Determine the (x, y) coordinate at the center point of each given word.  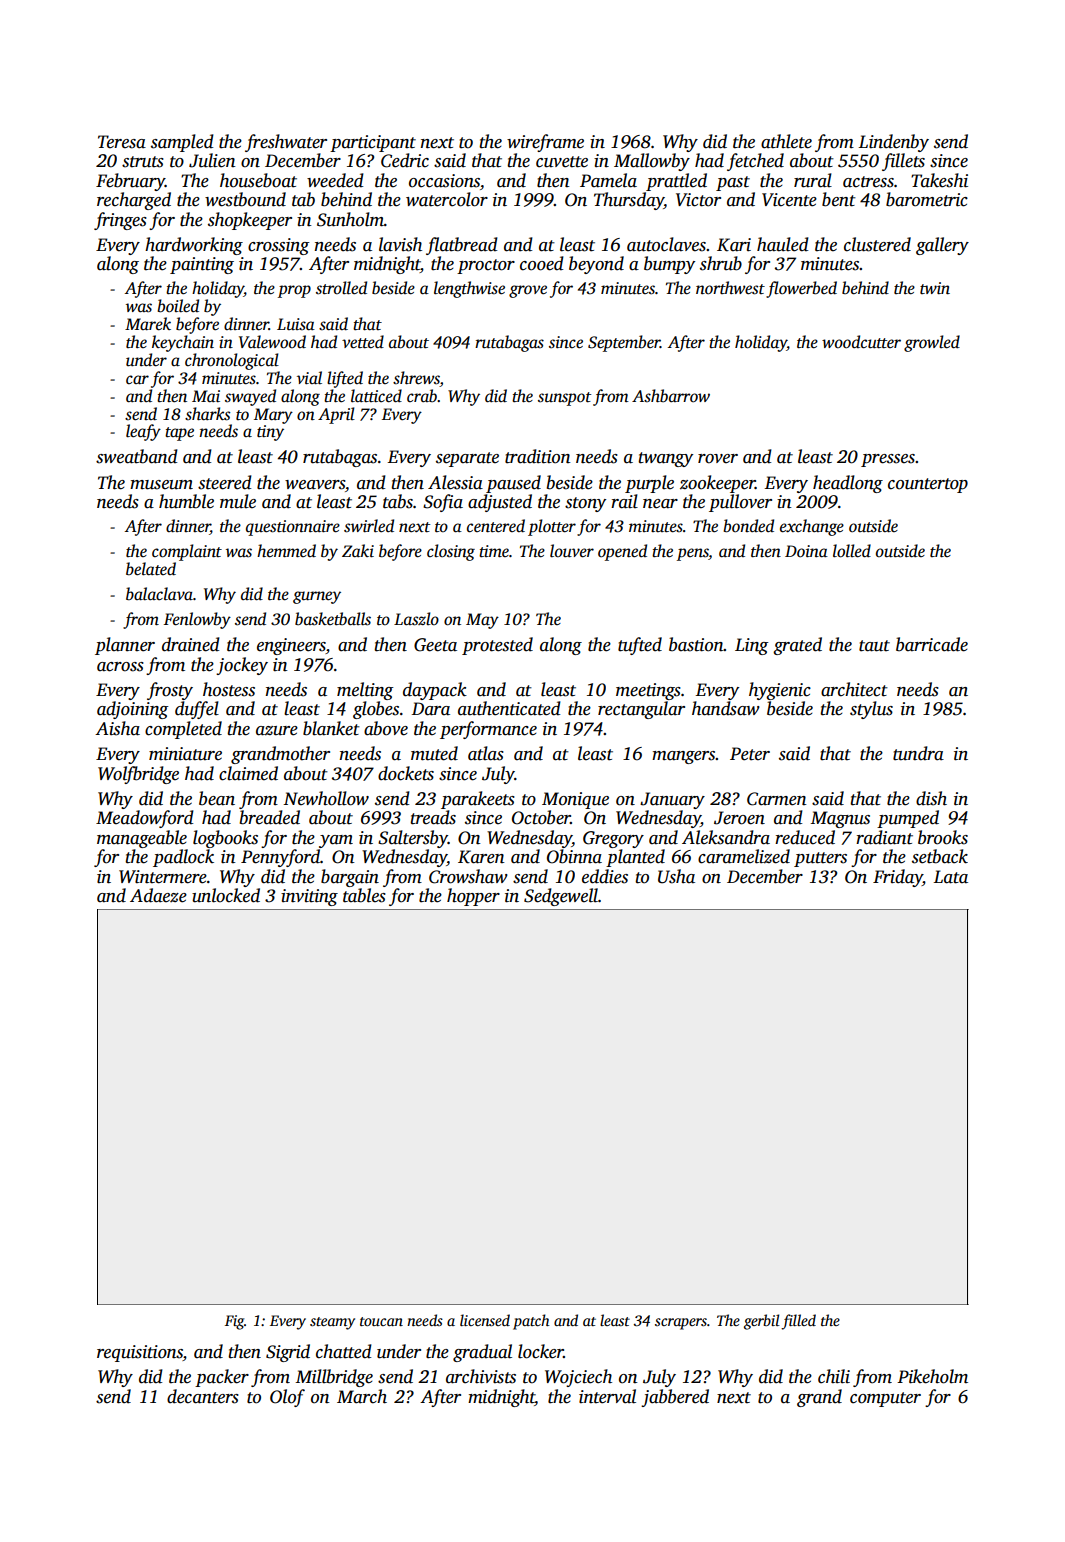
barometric (927, 199)
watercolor (447, 199)
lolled (852, 551)
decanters (203, 1396)
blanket (331, 728)
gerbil (762, 1322)
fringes (120, 221)
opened (622, 552)
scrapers (681, 1324)
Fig (234, 1322)
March (362, 1396)
